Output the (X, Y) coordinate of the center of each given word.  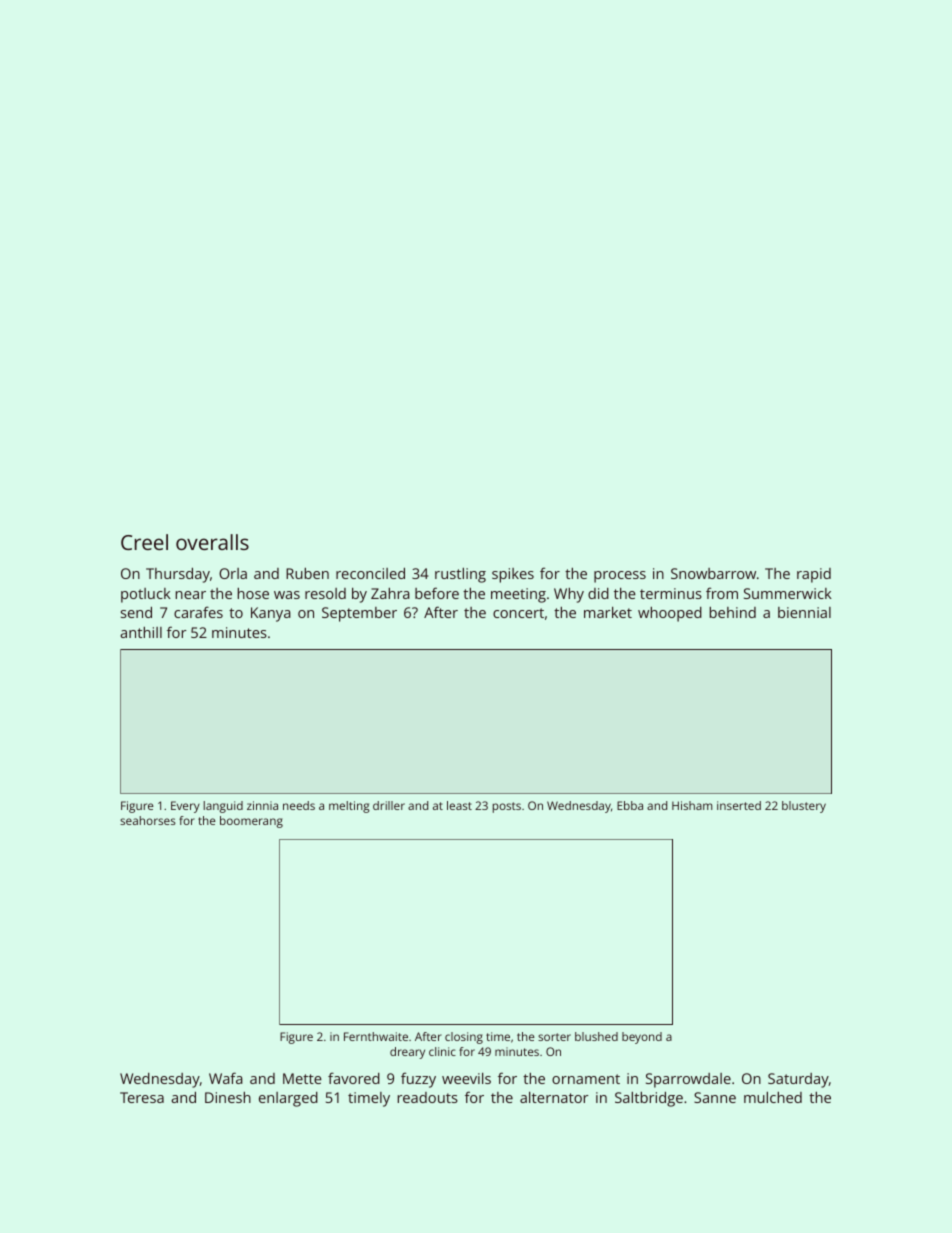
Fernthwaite (376, 1036)
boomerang (251, 822)
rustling (460, 575)
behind (733, 612)
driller (389, 805)
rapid (814, 575)
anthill (141, 632)
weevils (466, 1078)
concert (518, 613)
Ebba (630, 805)
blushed (596, 1036)
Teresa (142, 1097)
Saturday (798, 1080)
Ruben (307, 573)
